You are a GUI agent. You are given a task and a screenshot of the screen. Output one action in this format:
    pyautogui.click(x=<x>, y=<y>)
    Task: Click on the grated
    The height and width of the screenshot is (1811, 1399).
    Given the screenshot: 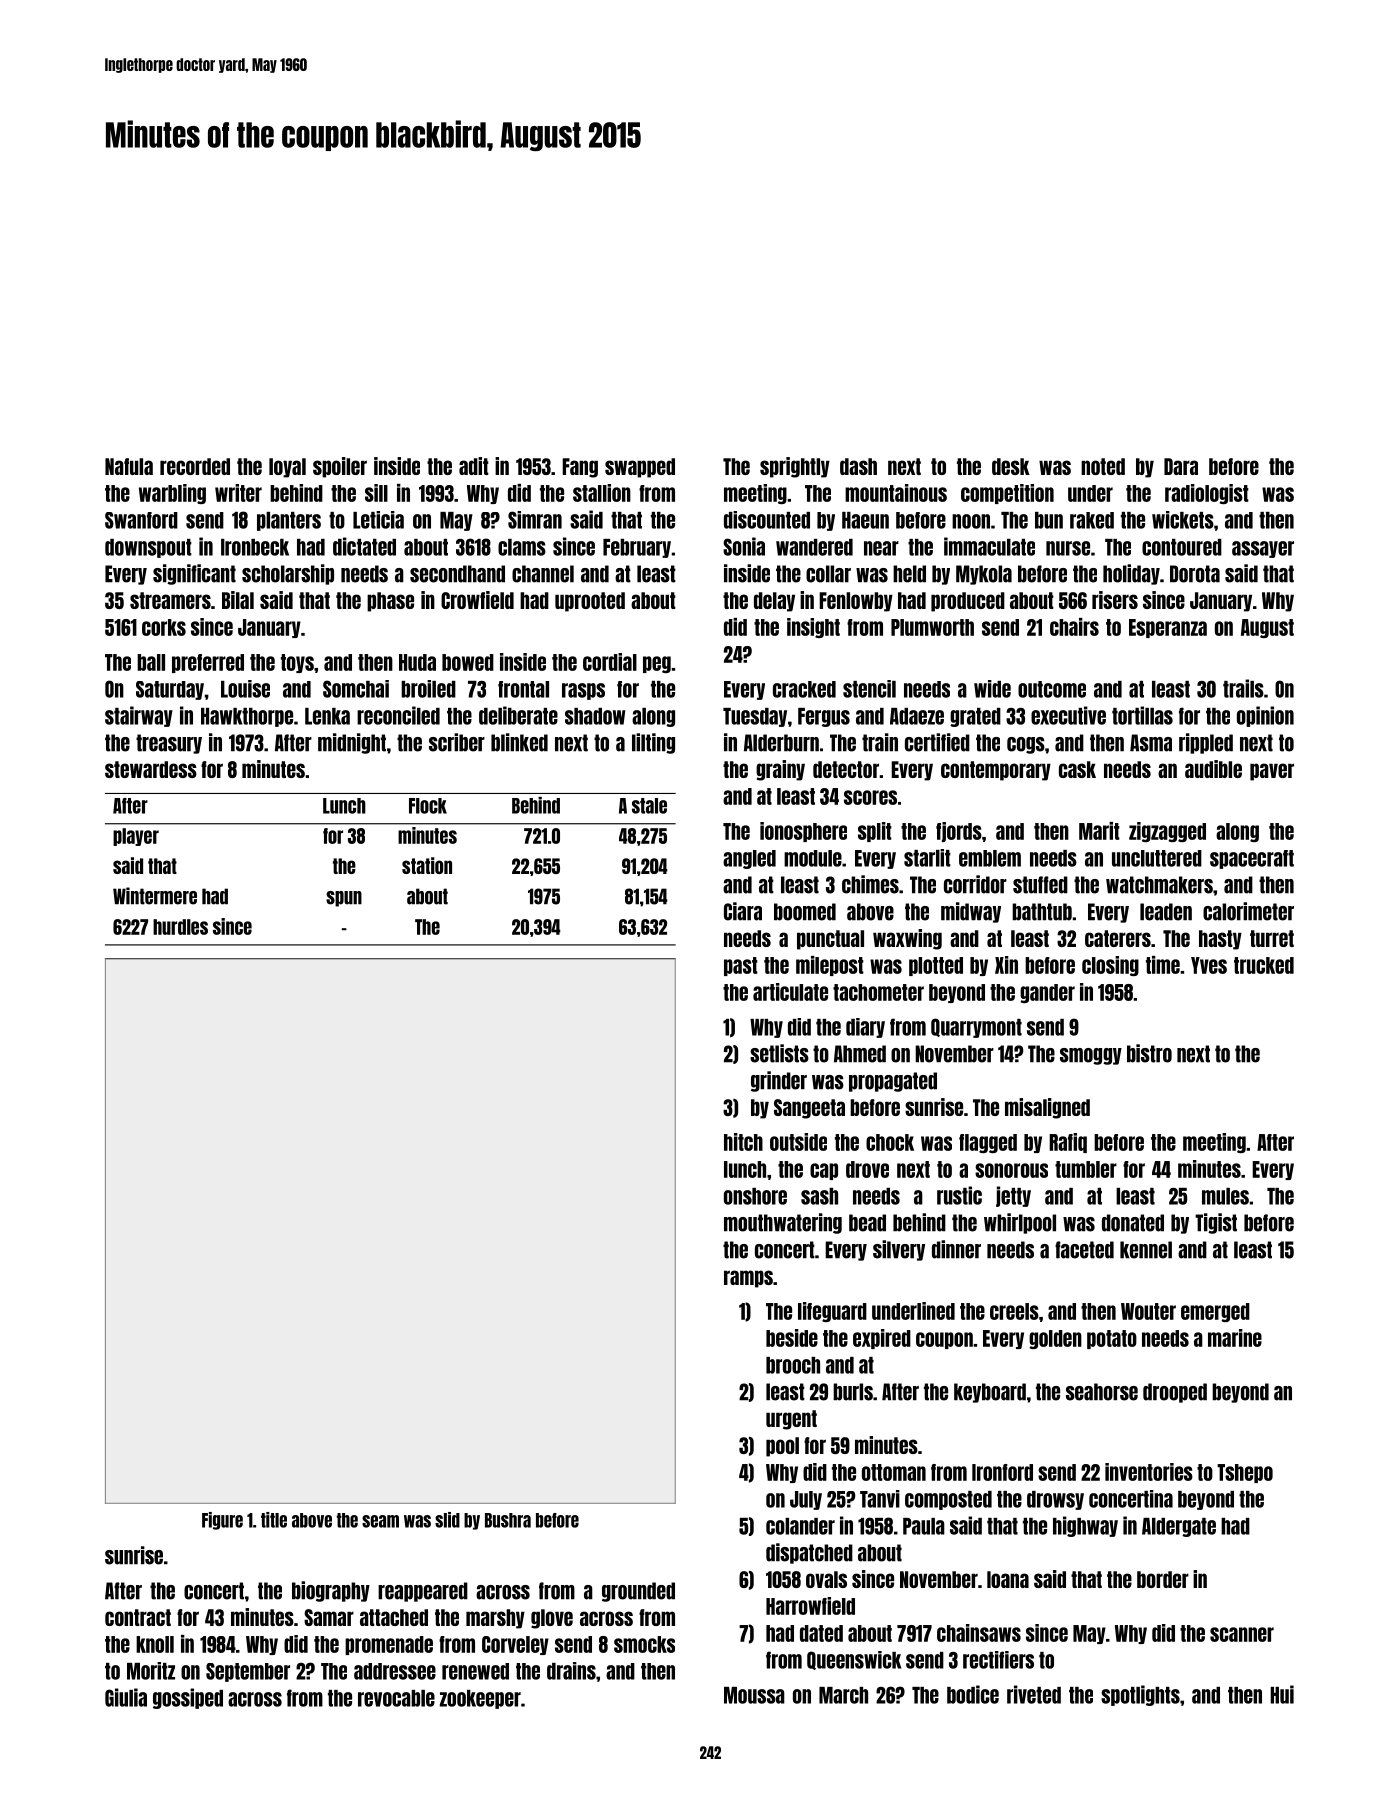 What is the action you would take?
    pyautogui.click(x=975, y=717)
